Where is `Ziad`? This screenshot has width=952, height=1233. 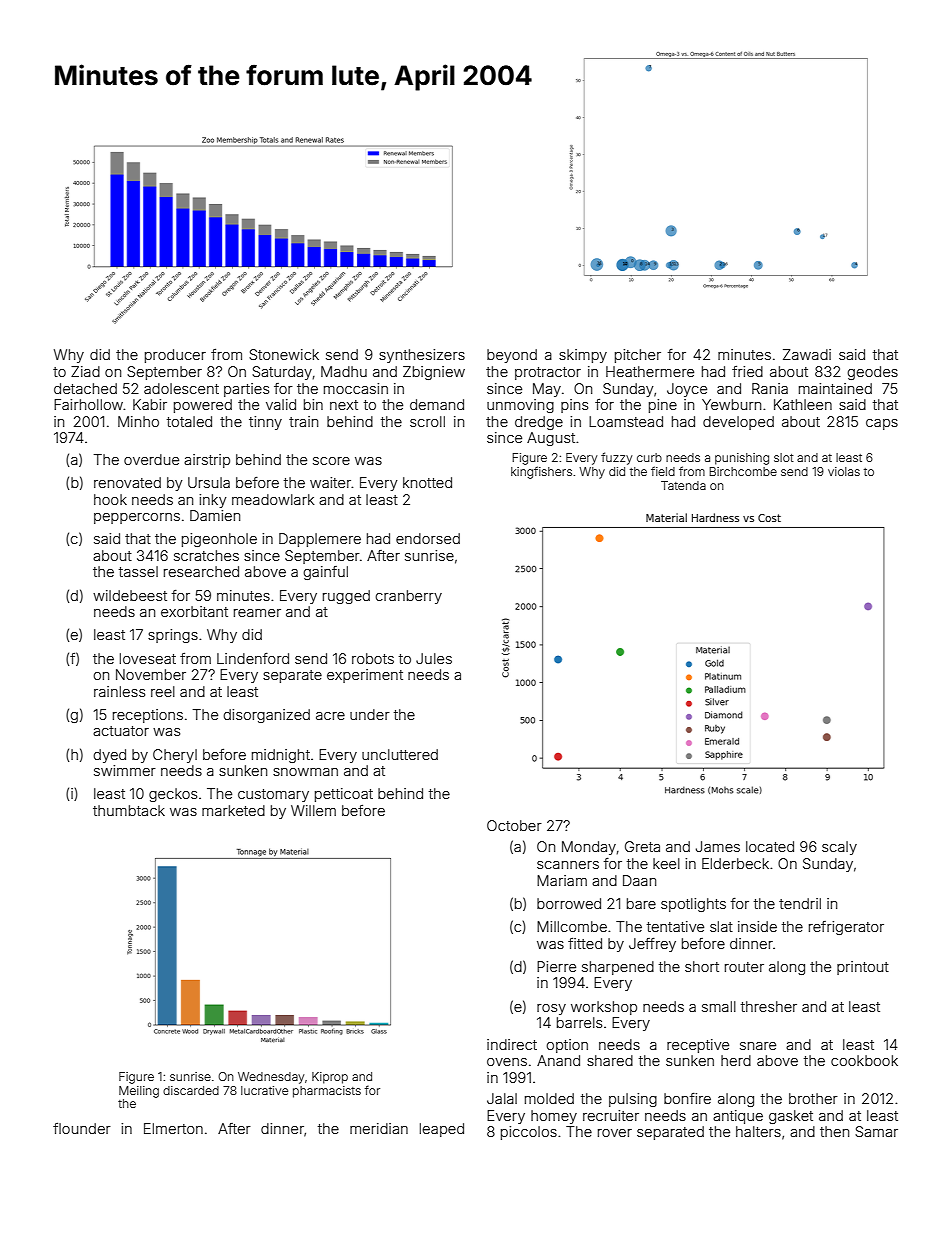 Ziad is located at coordinates (85, 371).
